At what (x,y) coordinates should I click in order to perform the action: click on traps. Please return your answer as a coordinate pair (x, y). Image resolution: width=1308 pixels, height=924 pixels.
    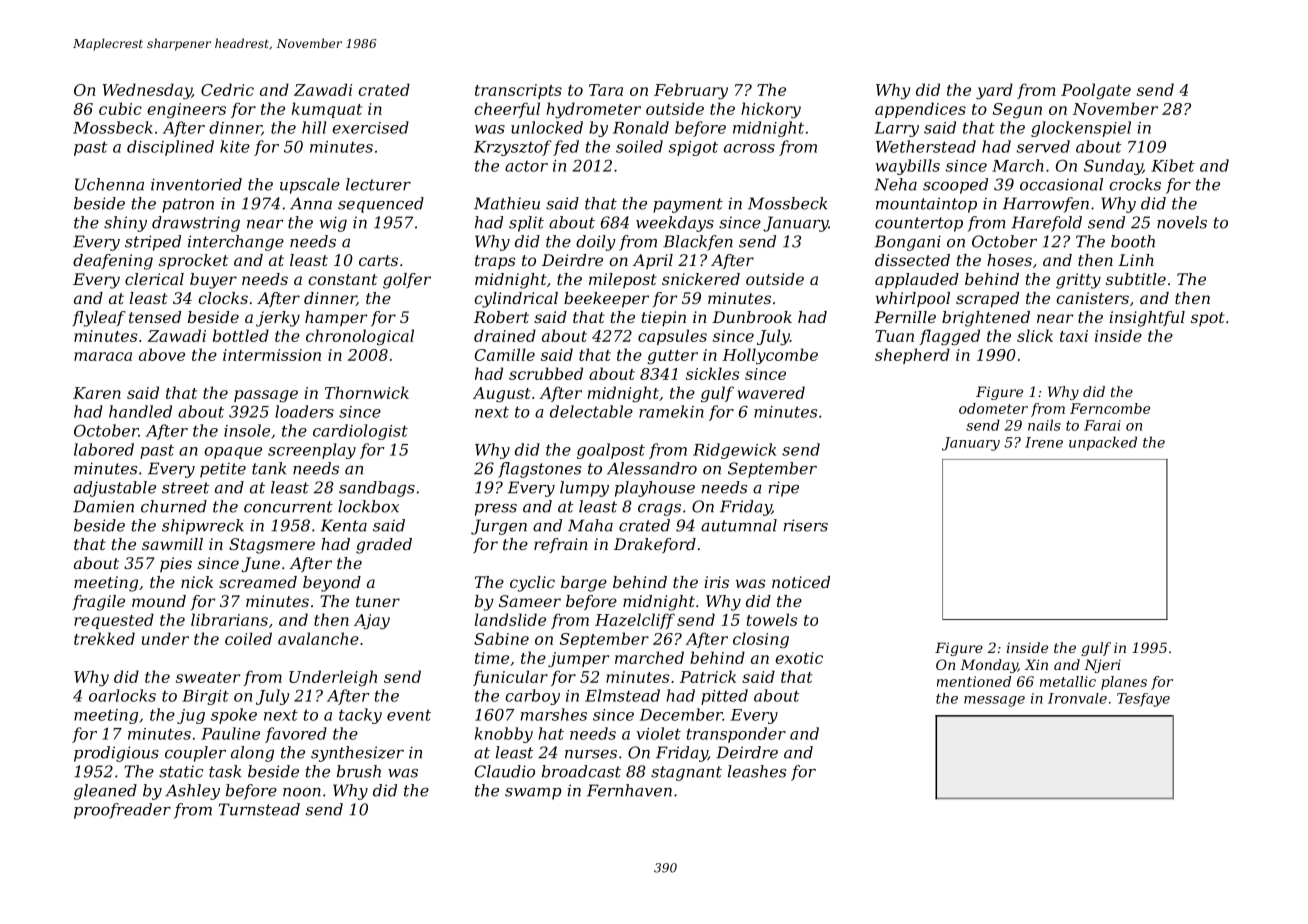
    Looking at the image, I should click on (495, 262).
